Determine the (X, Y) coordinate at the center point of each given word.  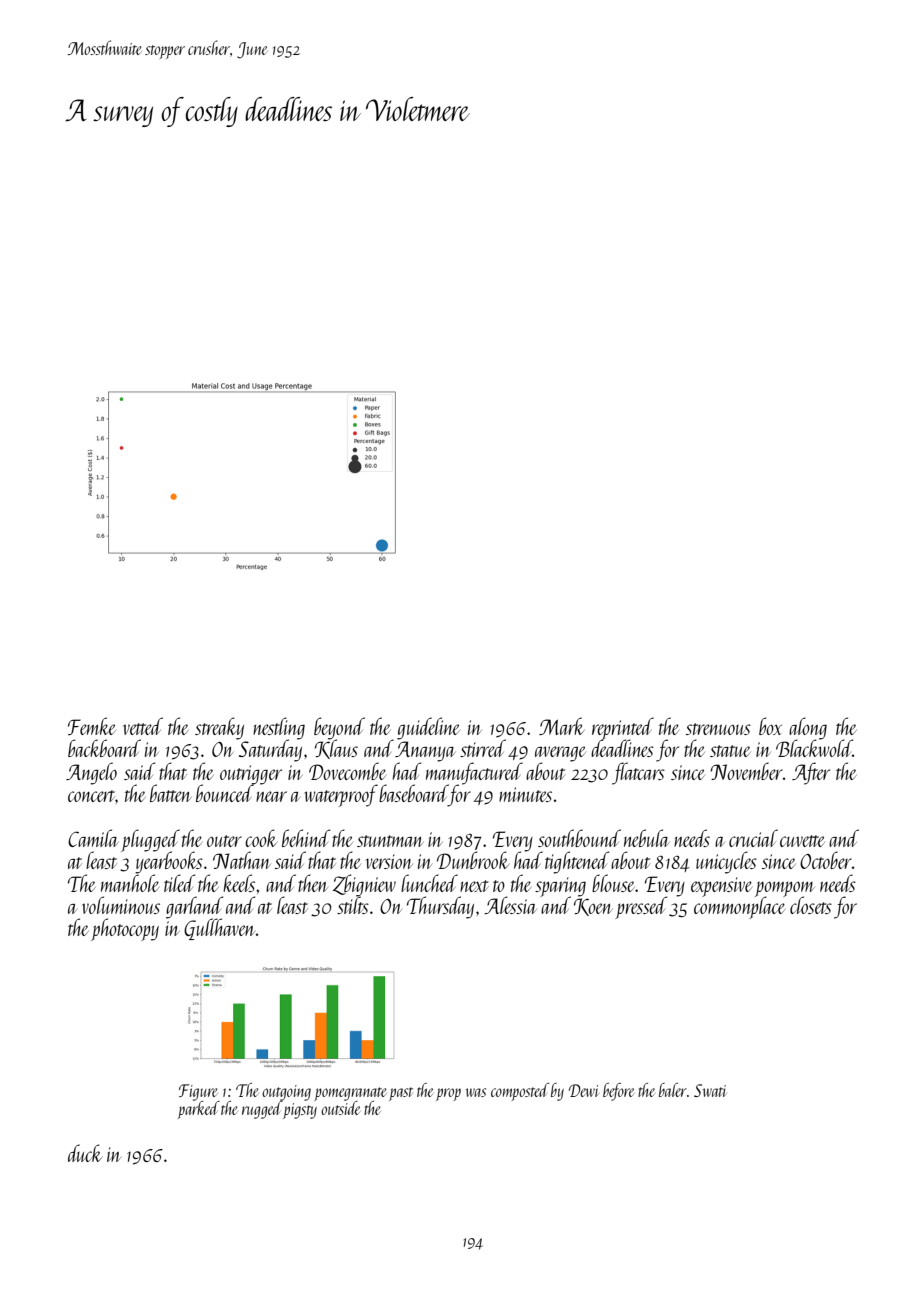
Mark (562, 726)
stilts (353, 905)
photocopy (125, 929)
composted (520, 1092)
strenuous (718, 729)
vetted (143, 726)
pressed (641, 907)
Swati (710, 1090)
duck (85, 1153)
